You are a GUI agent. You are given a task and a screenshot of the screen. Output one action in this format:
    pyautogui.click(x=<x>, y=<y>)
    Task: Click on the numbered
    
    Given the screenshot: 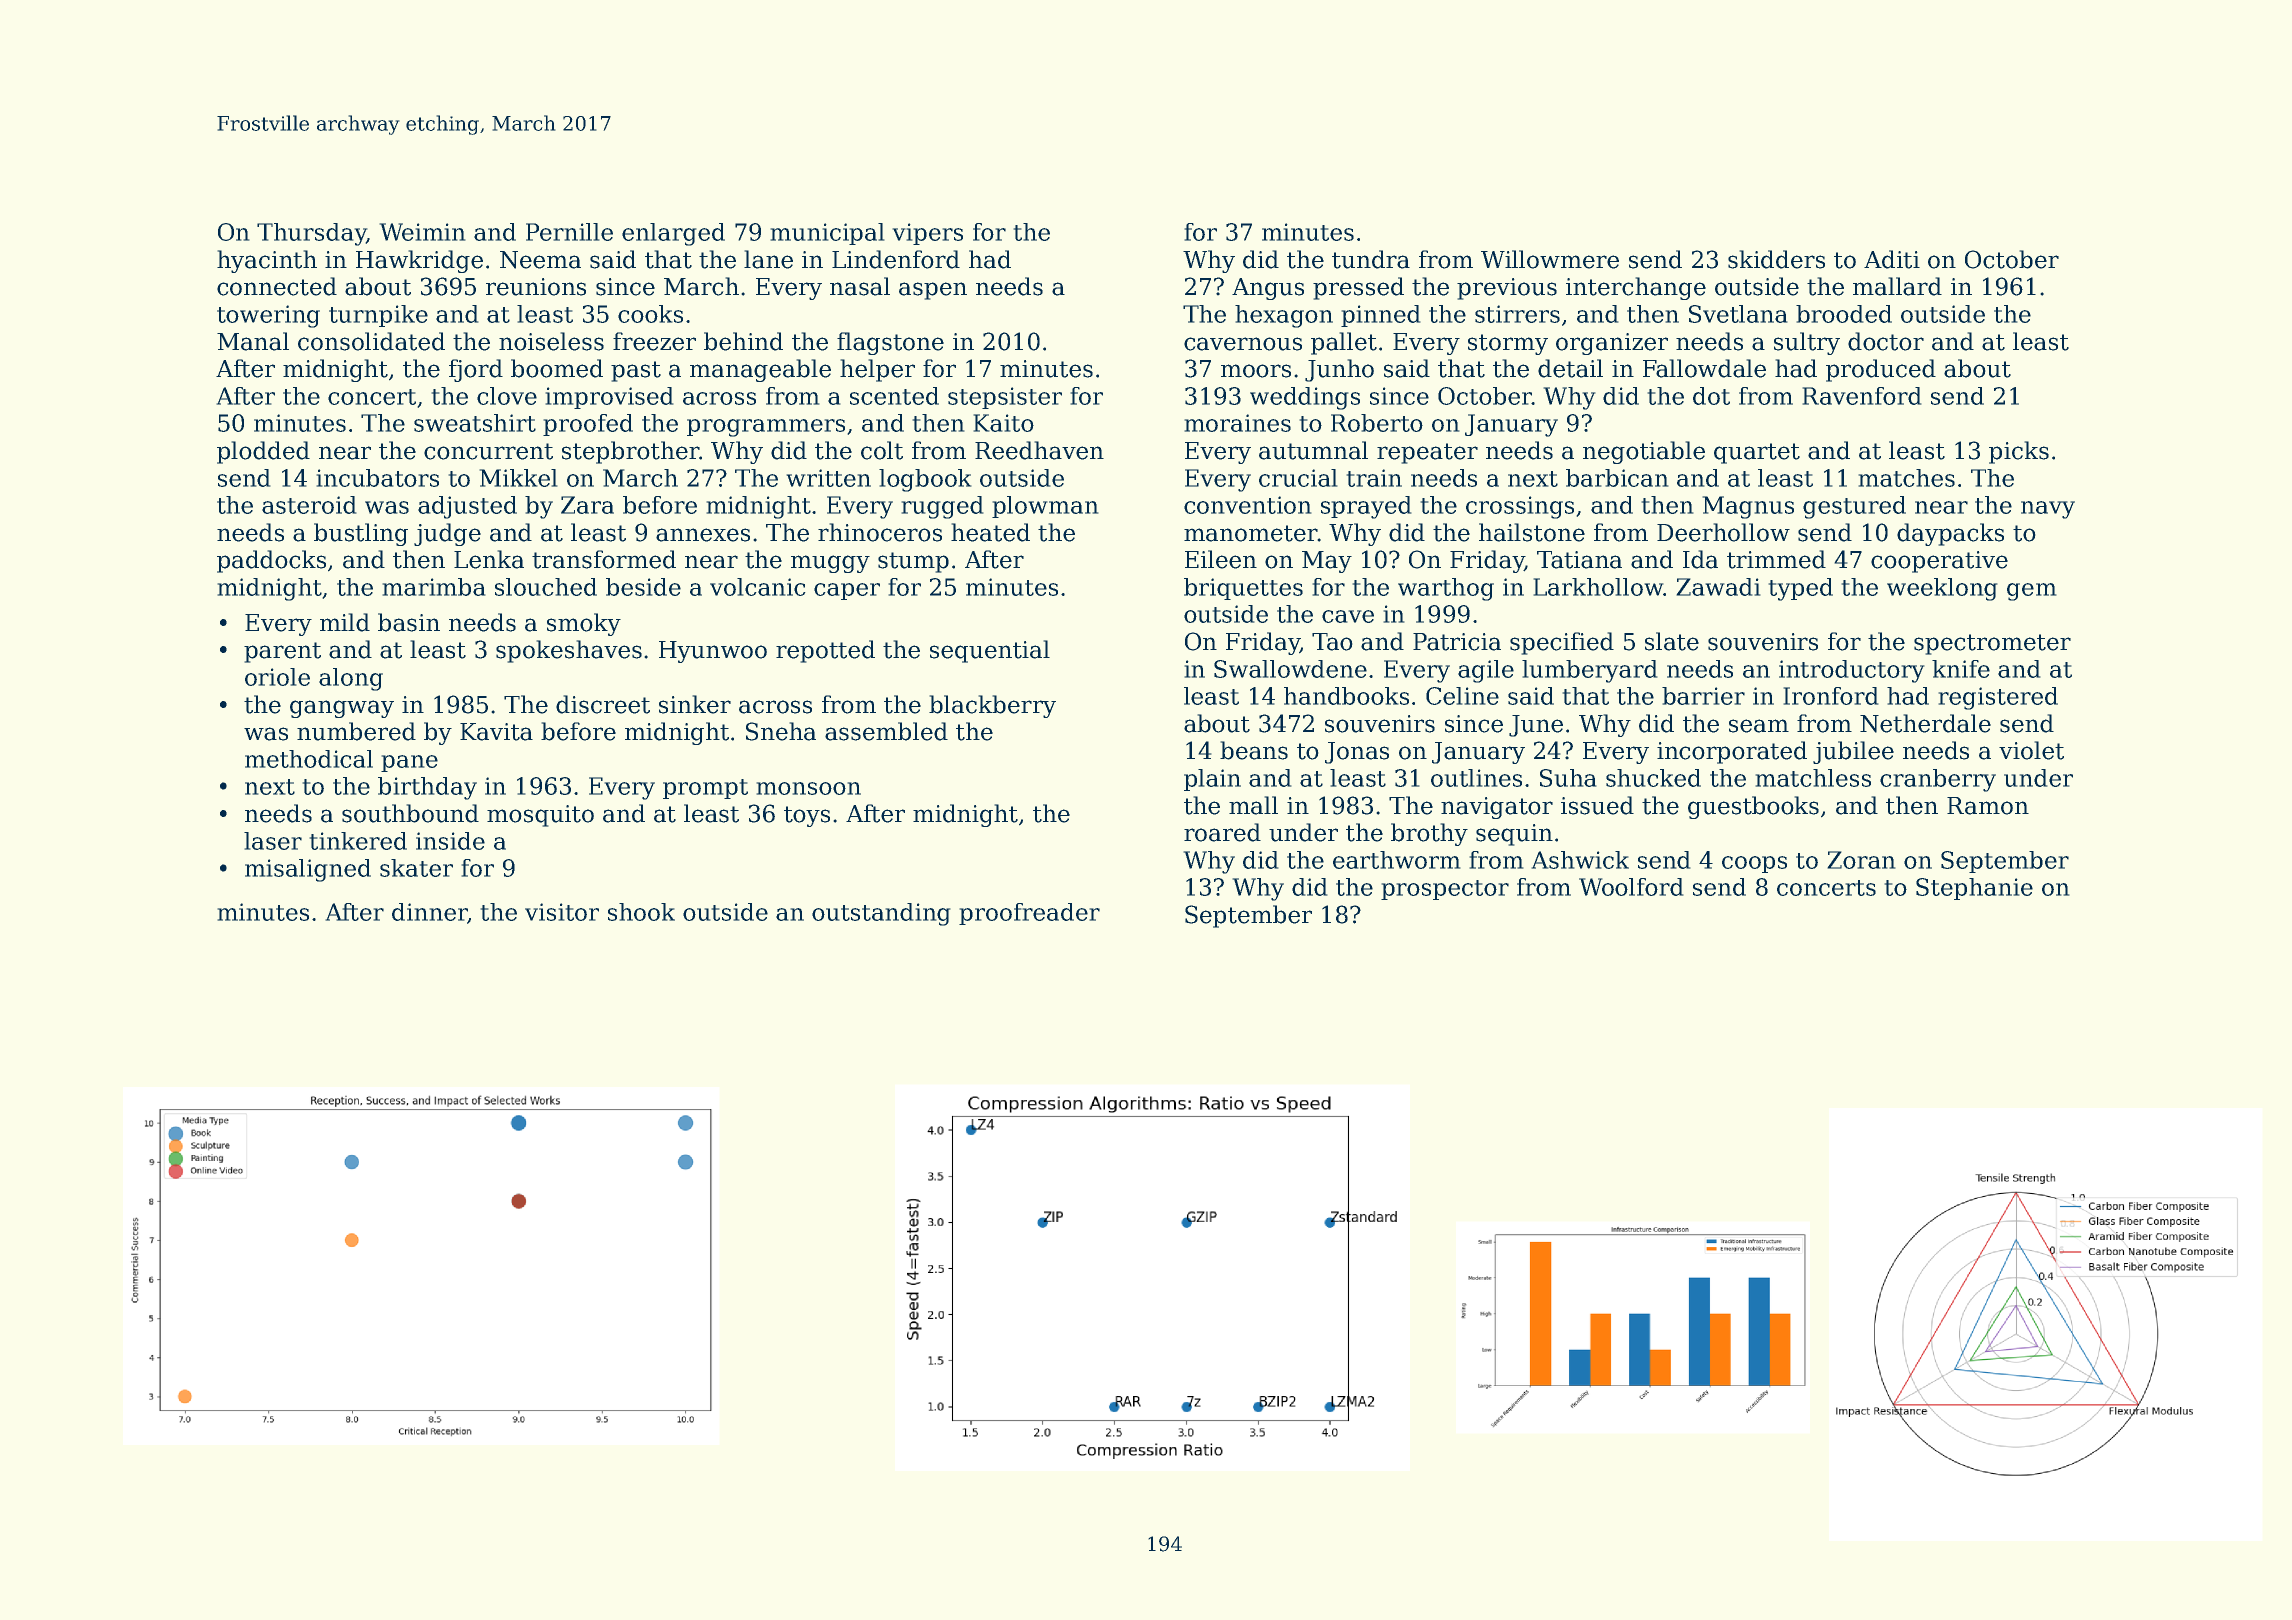 What is the action you would take?
    pyautogui.click(x=356, y=731)
